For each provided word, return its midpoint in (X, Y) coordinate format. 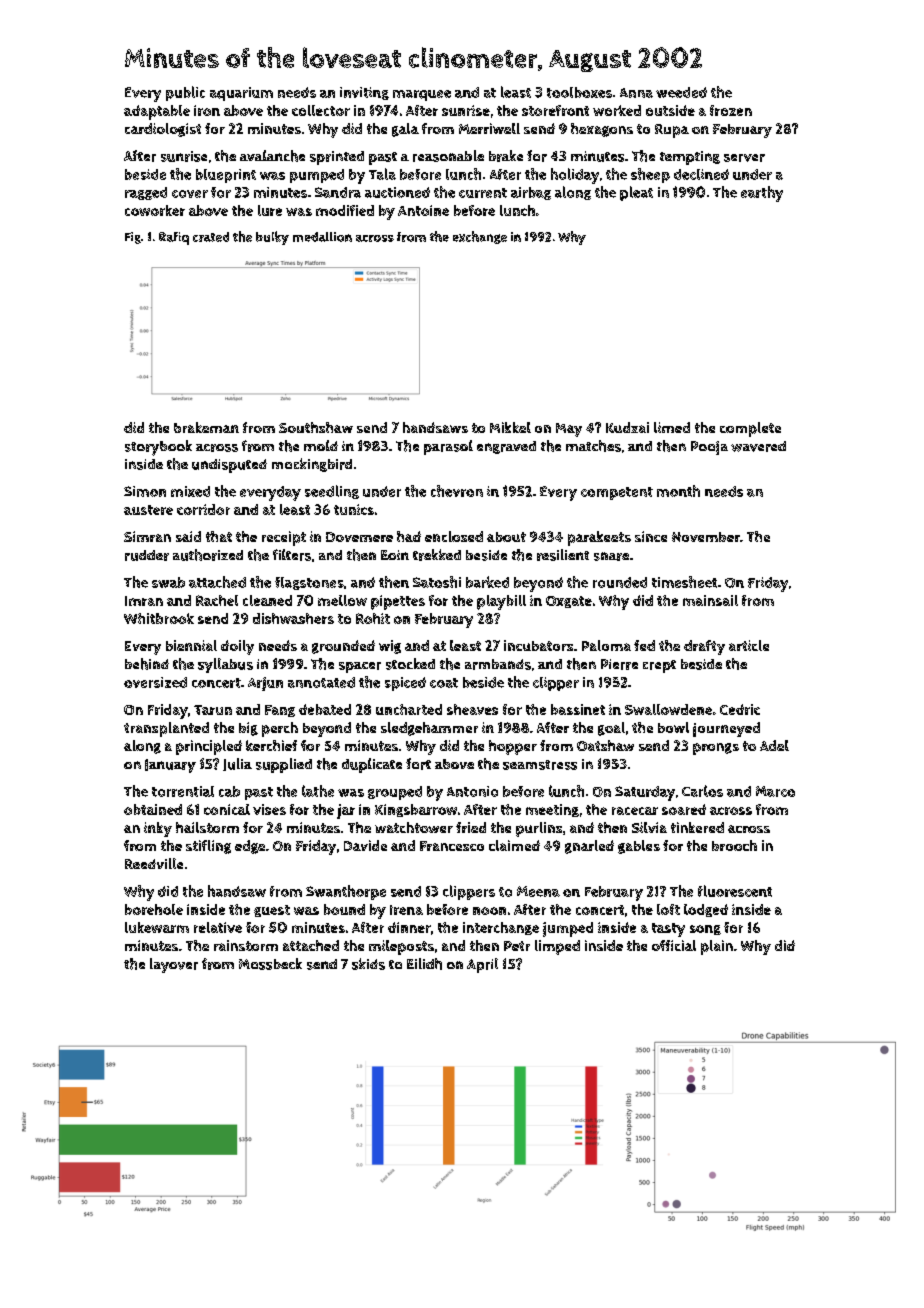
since (651, 536)
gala (405, 130)
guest (272, 911)
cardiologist (163, 130)
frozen (731, 110)
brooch (734, 845)
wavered (758, 446)
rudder (147, 555)
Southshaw (316, 427)
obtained (153, 809)
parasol (448, 447)
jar (346, 811)
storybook (158, 448)
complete (750, 429)
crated (211, 237)
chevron (457, 491)
